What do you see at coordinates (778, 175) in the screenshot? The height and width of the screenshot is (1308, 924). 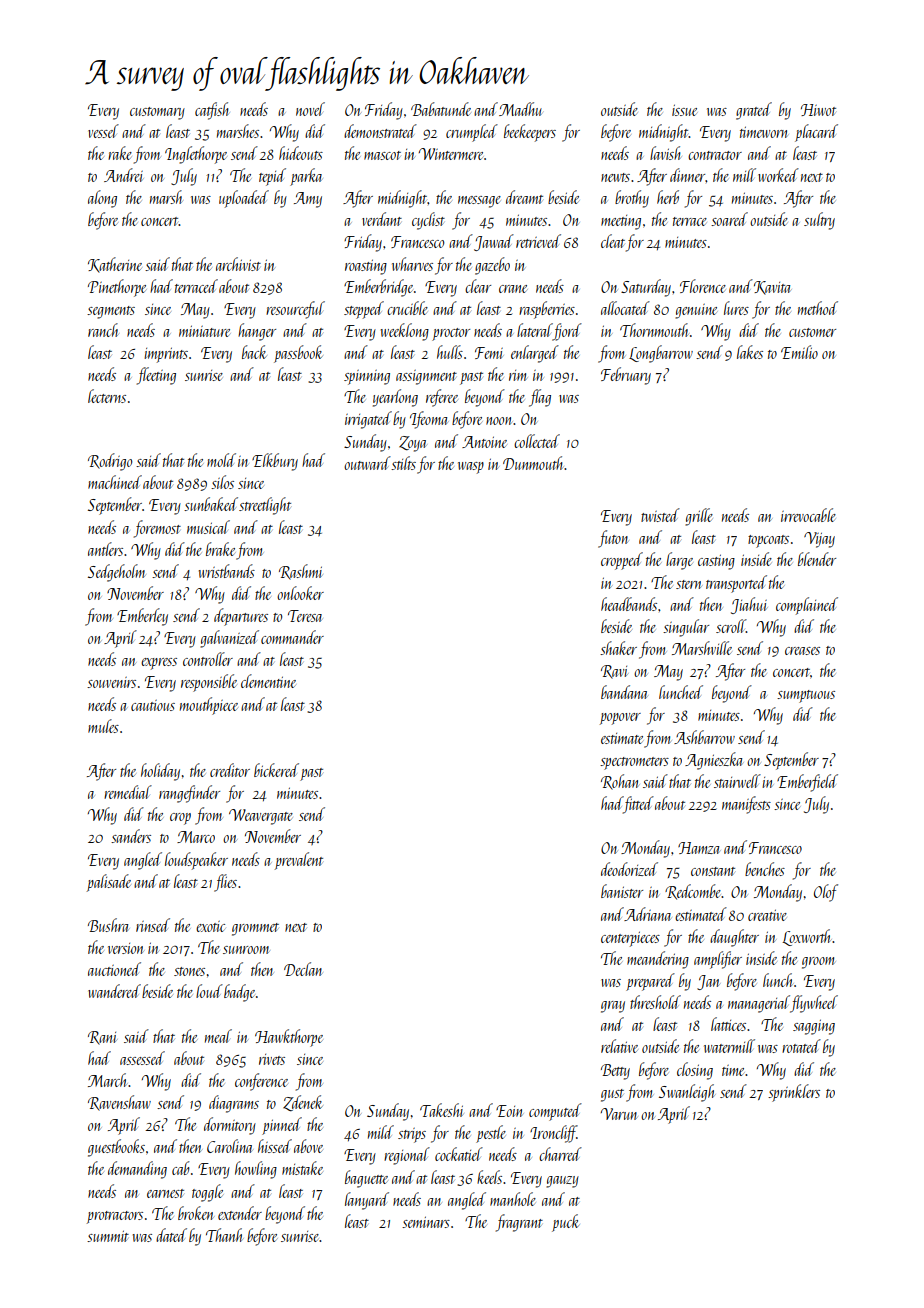 I see `worked` at bounding box center [778, 175].
